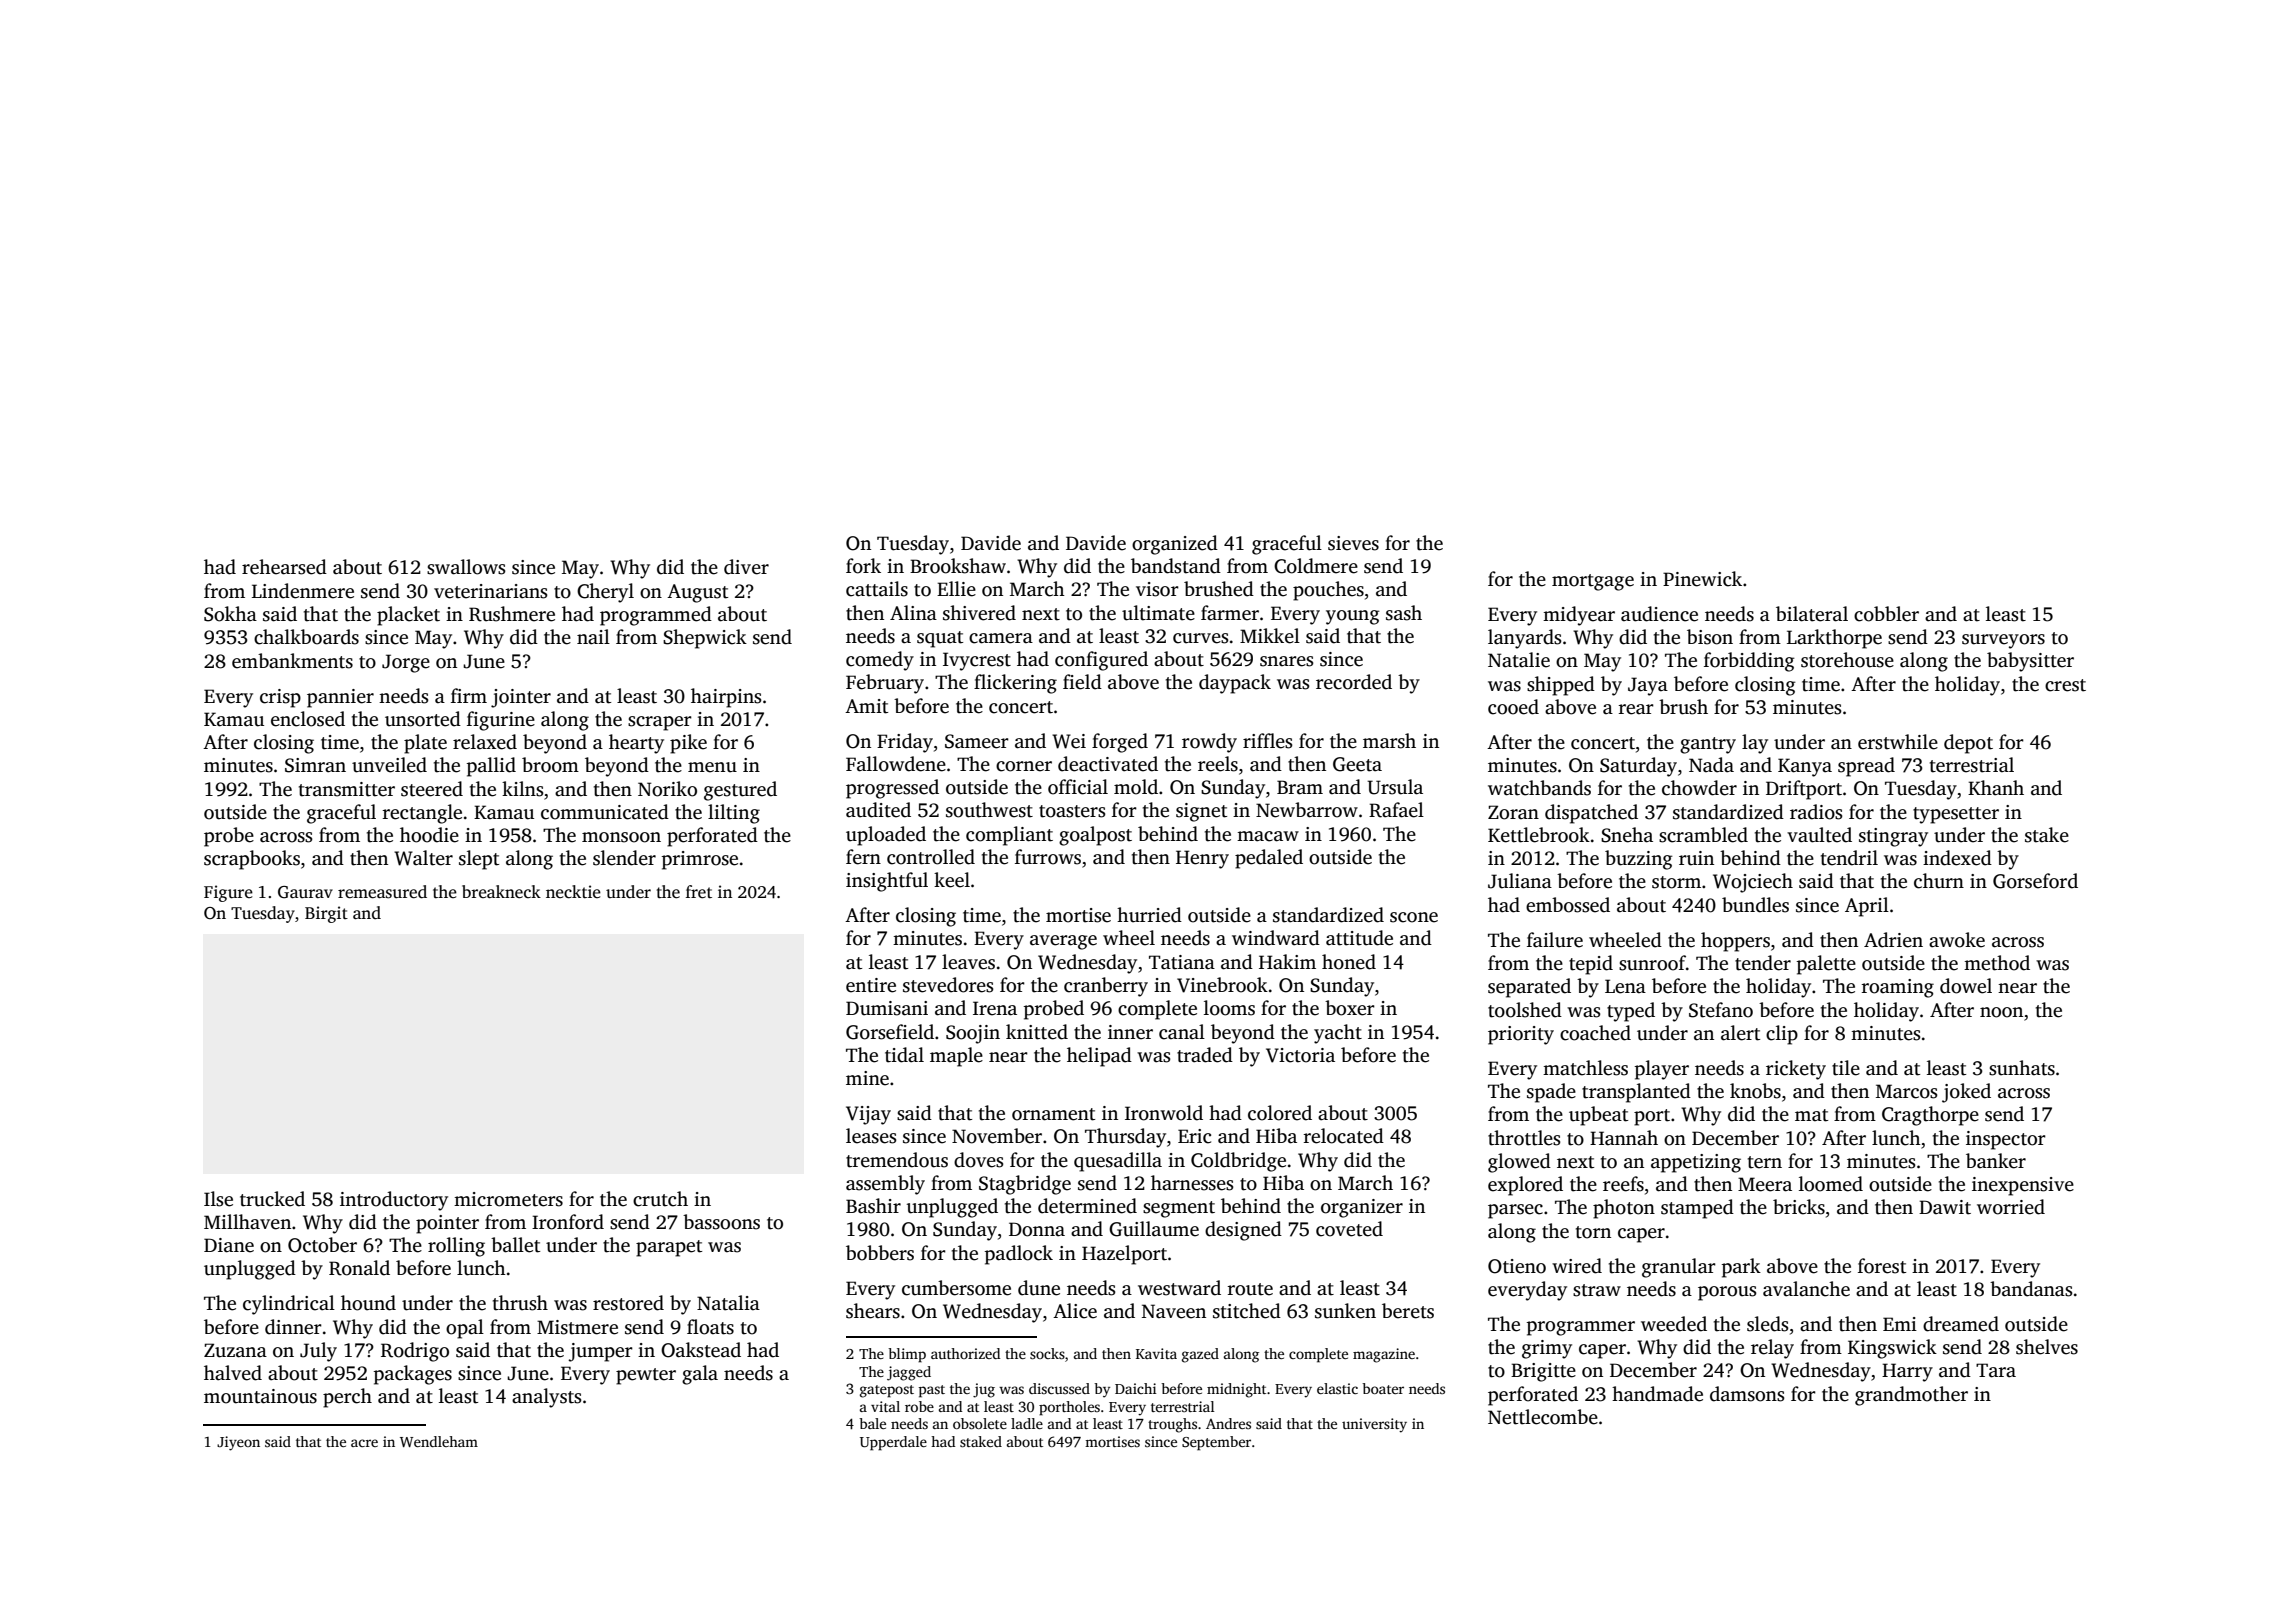  I want to click on sieves, so click(1353, 543).
